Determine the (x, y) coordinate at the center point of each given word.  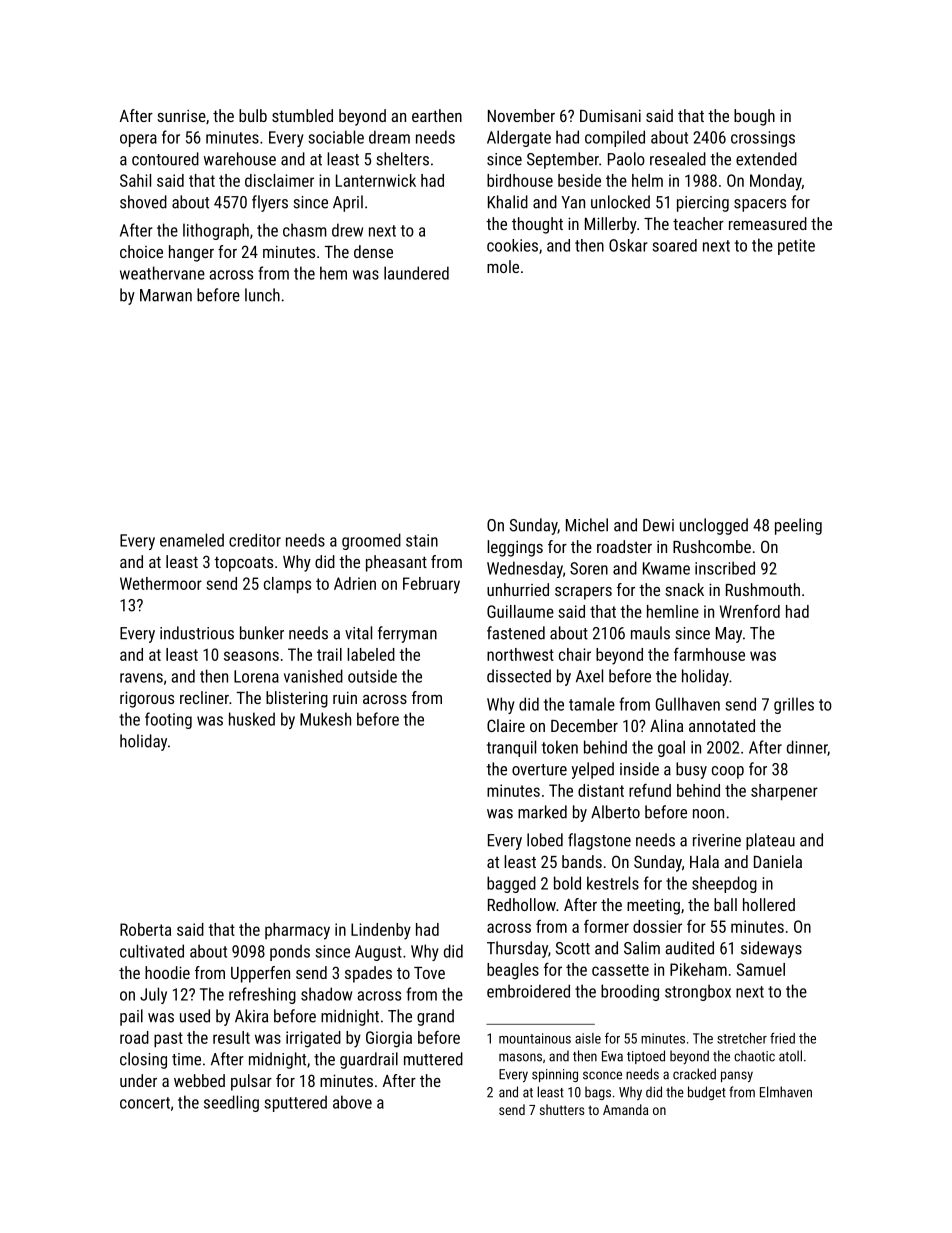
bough (754, 117)
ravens (141, 678)
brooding (630, 992)
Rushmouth (763, 589)
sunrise (181, 116)
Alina (666, 725)
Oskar (628, 245)
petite (796, 247)
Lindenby (381, 931)
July (153, 995)
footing (168, 720)
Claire (506, 725)
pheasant (396, 563)
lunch (262, 295)
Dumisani (610, 115)
